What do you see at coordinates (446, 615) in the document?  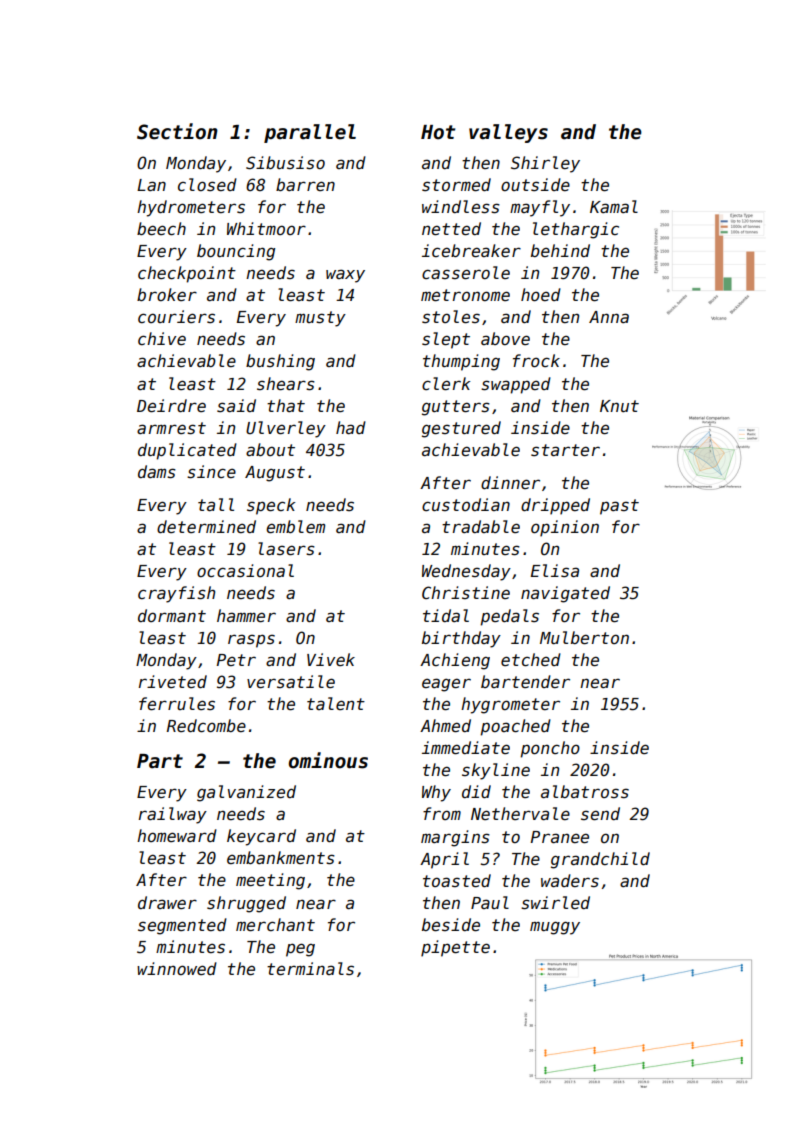 I see `tidal` at bounding box center [446, 615].
